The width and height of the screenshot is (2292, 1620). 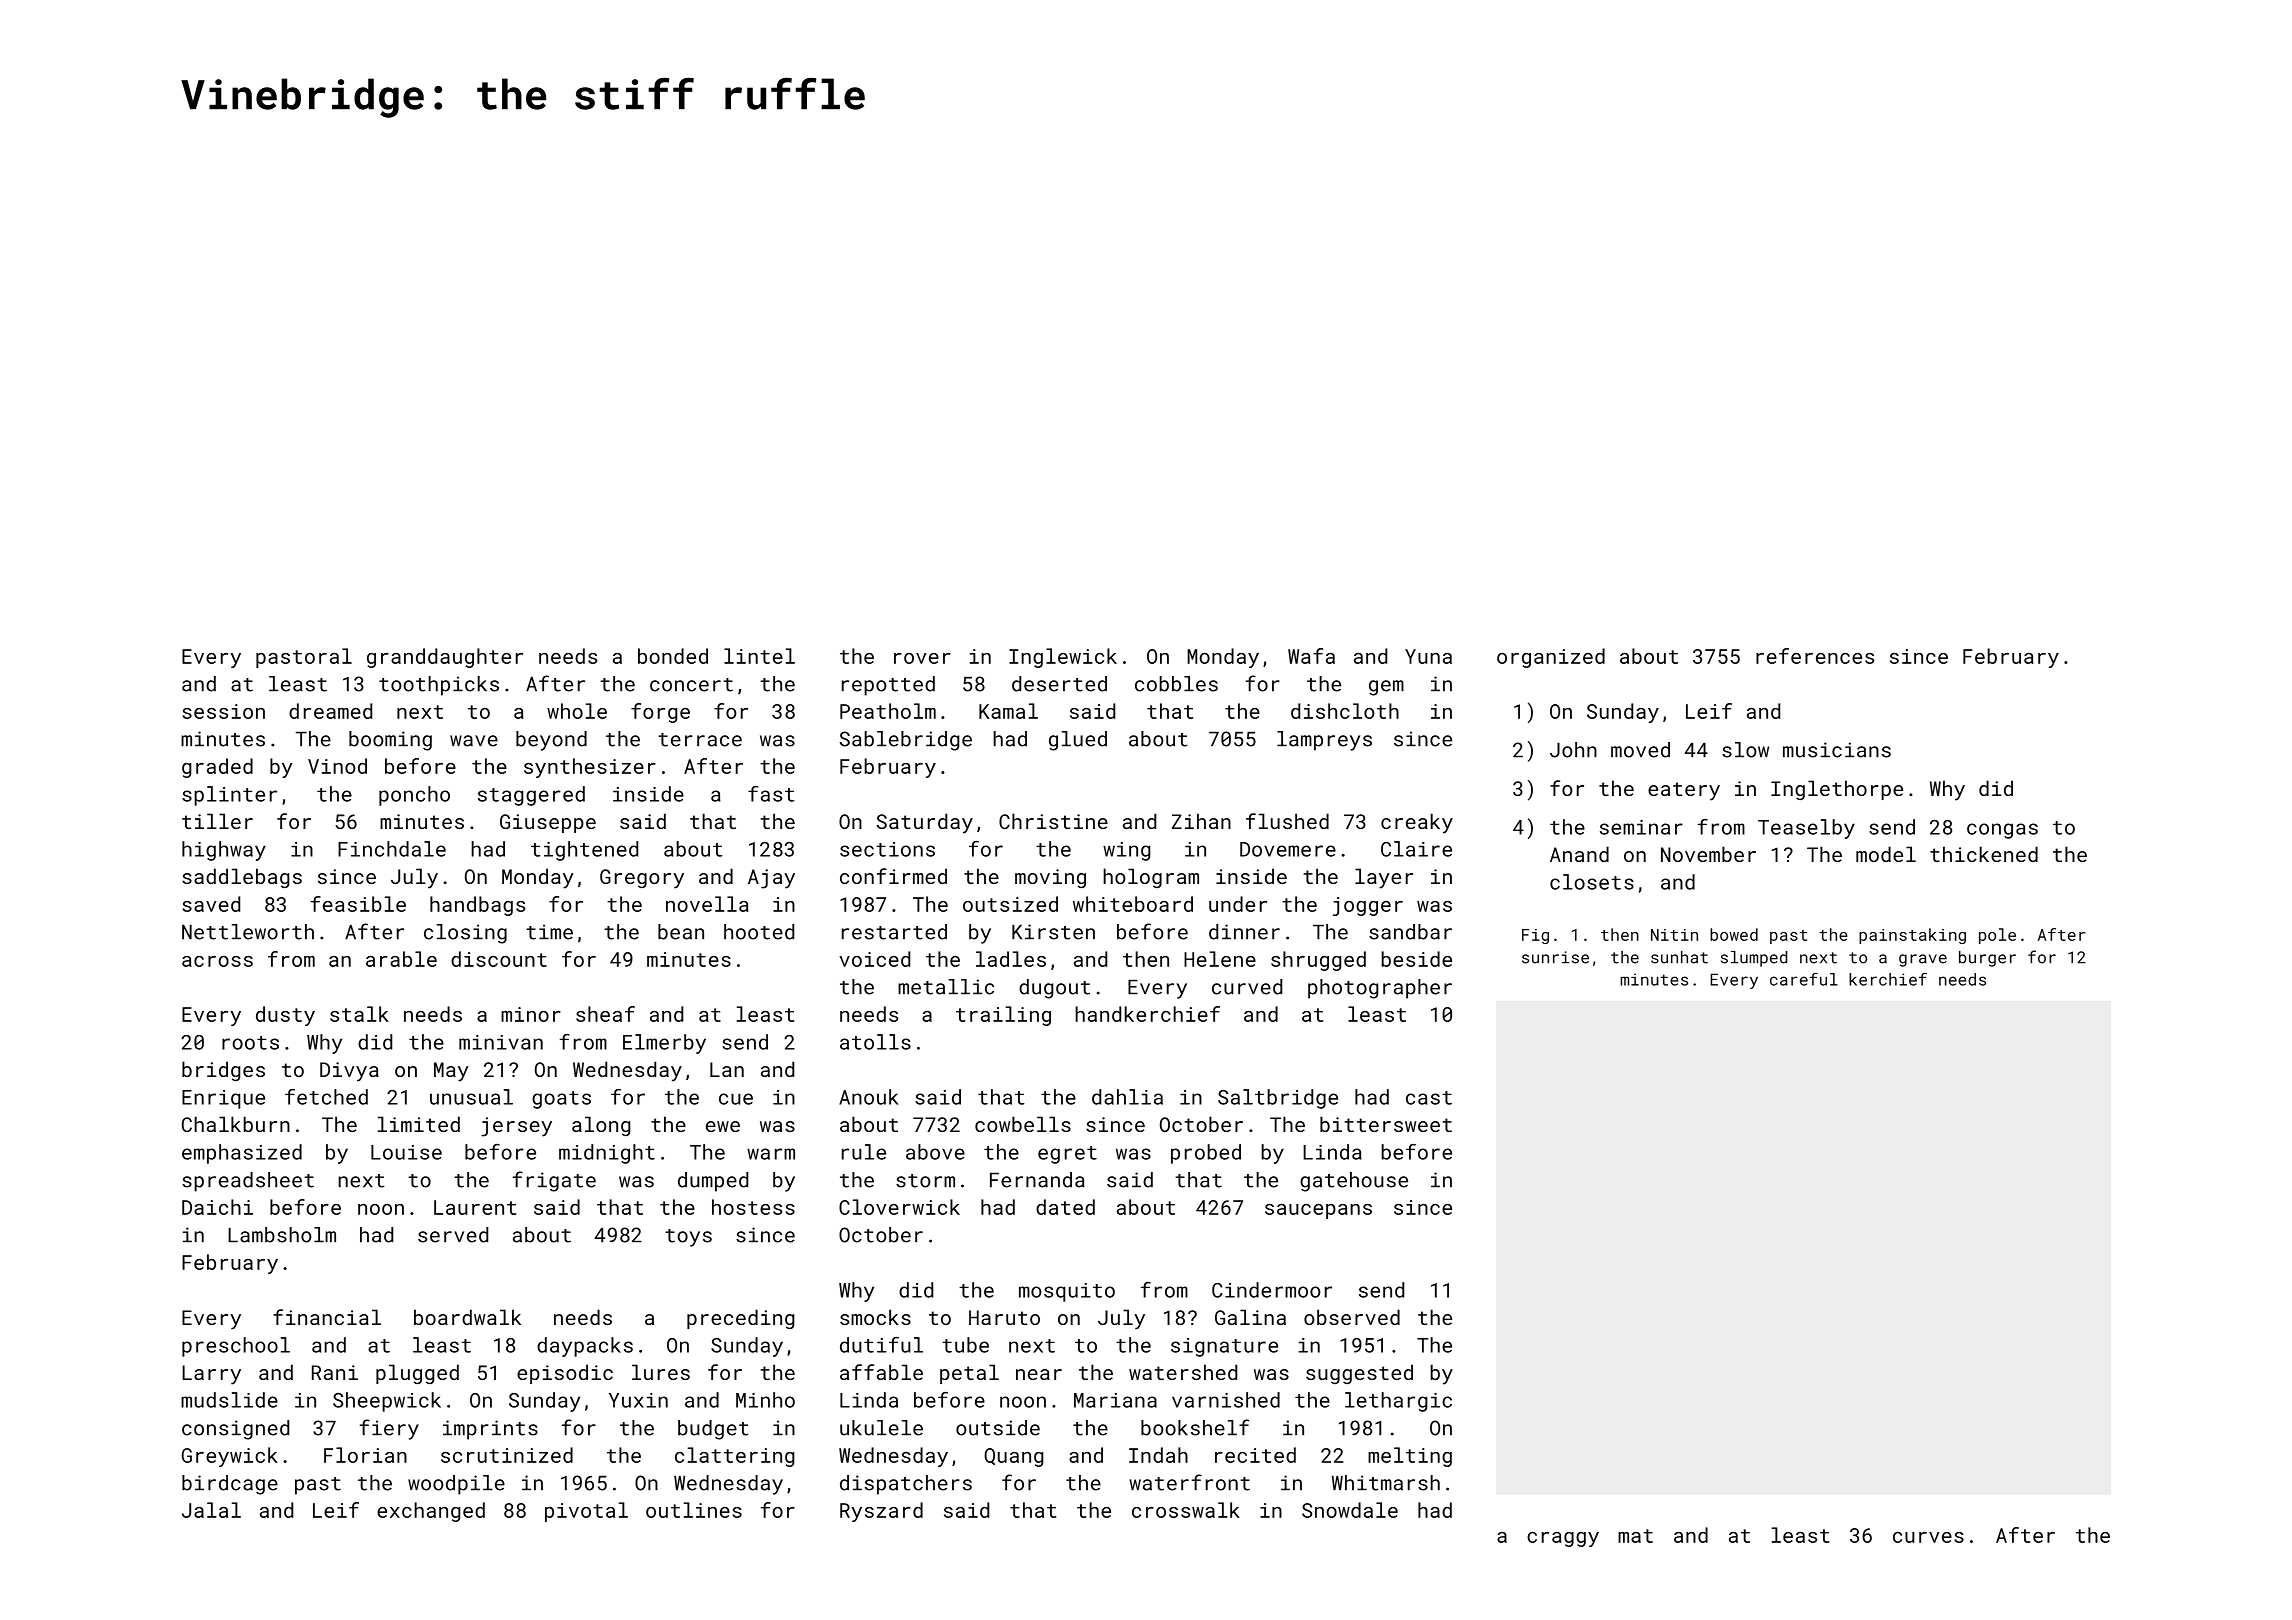 I want to click on Anouk, so click(x=869, y=1097).
